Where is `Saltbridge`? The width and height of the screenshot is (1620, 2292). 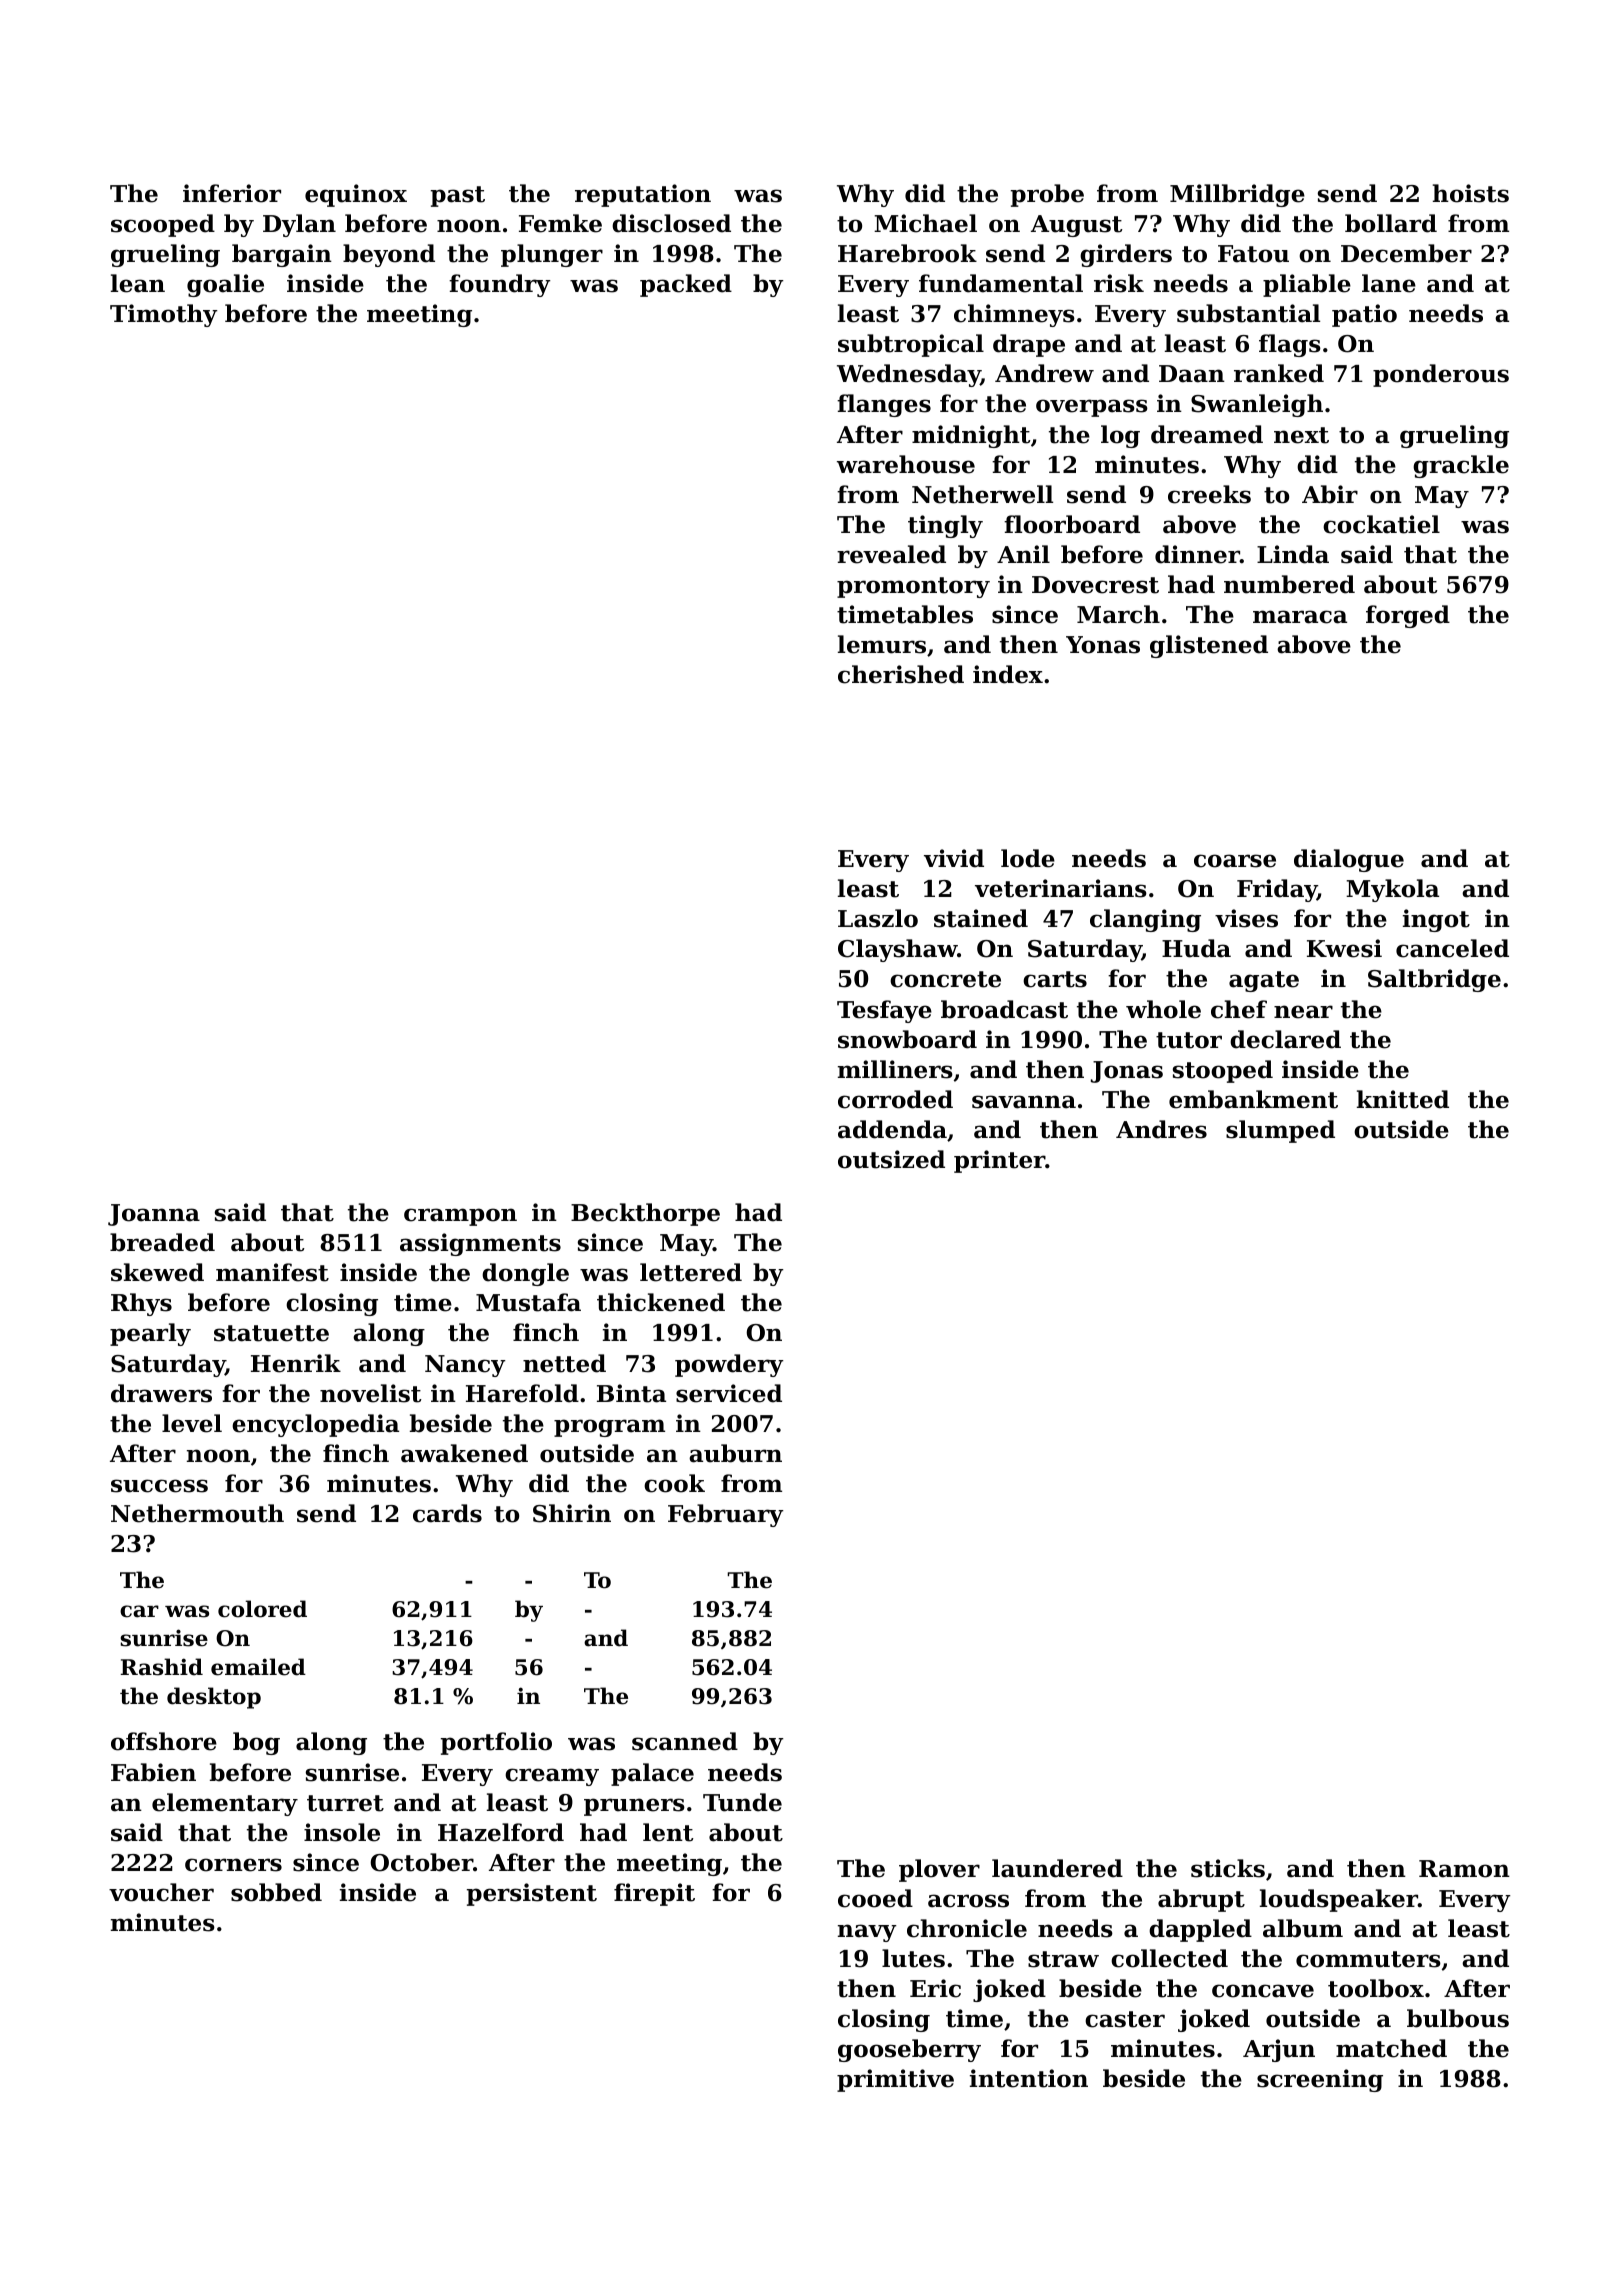 Saltbridge is located at coordinates (1434, 980).
